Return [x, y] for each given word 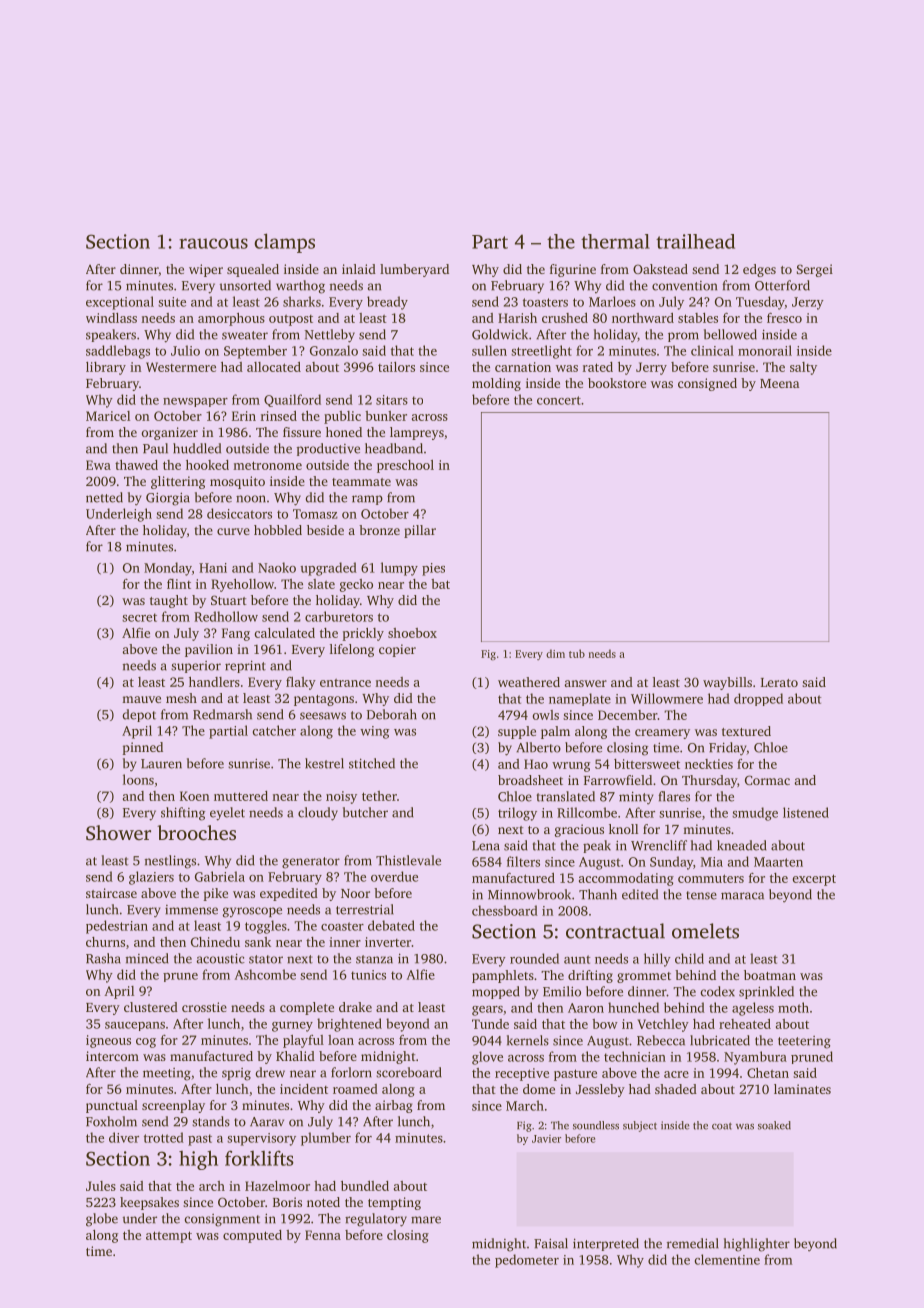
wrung [571, 767]
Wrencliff [659, 845]
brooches [196, 832]
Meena [779, 383]
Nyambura [755, 1058]
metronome [267, 465]
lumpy [399, 569]
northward [643, 318]
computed [252, 1236]
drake [355, 1007]
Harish [517, 318]
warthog [300, 287]
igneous [108, 1041]
